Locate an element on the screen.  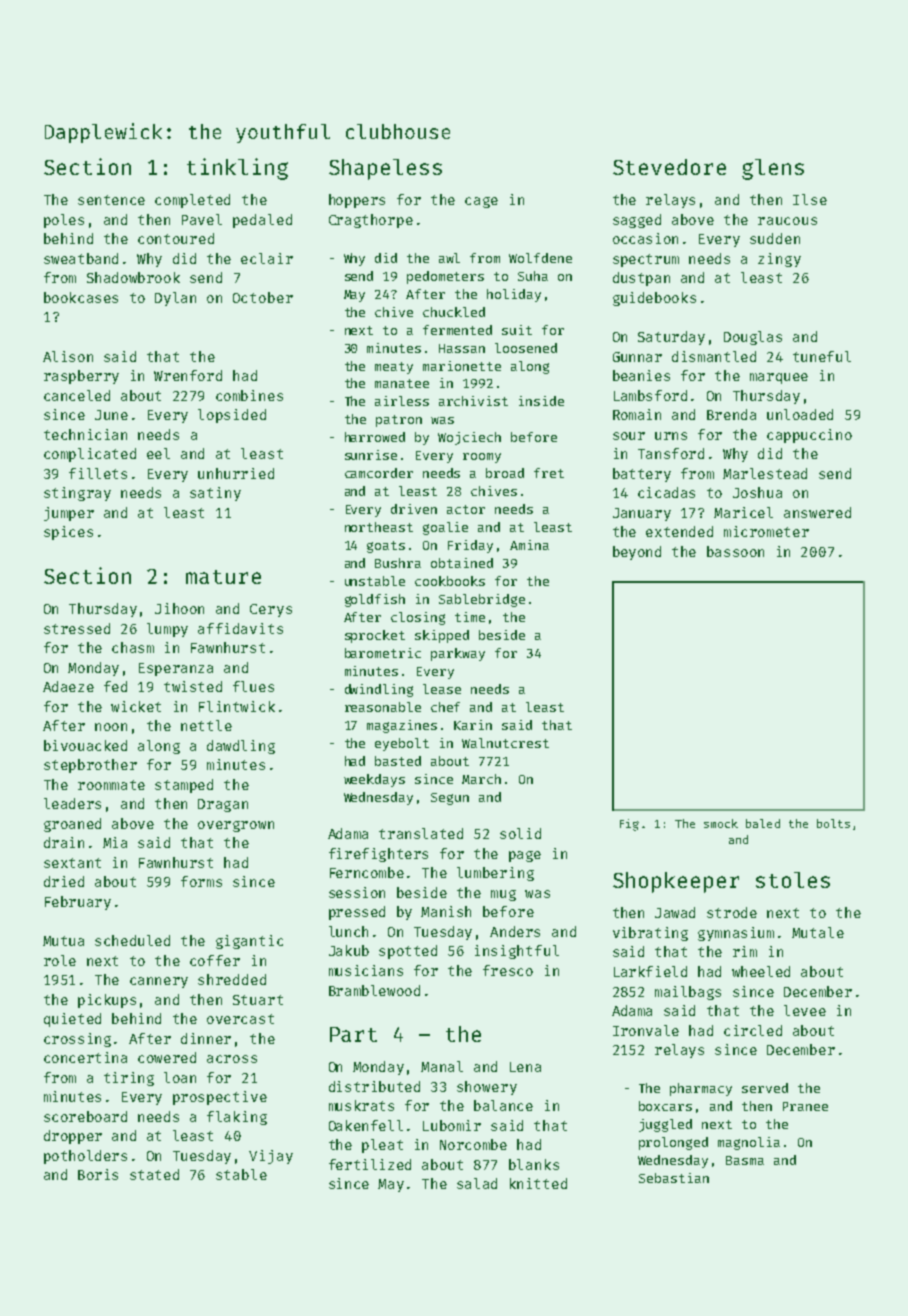
Cragthorpe is located at coordinates (371, 221).
